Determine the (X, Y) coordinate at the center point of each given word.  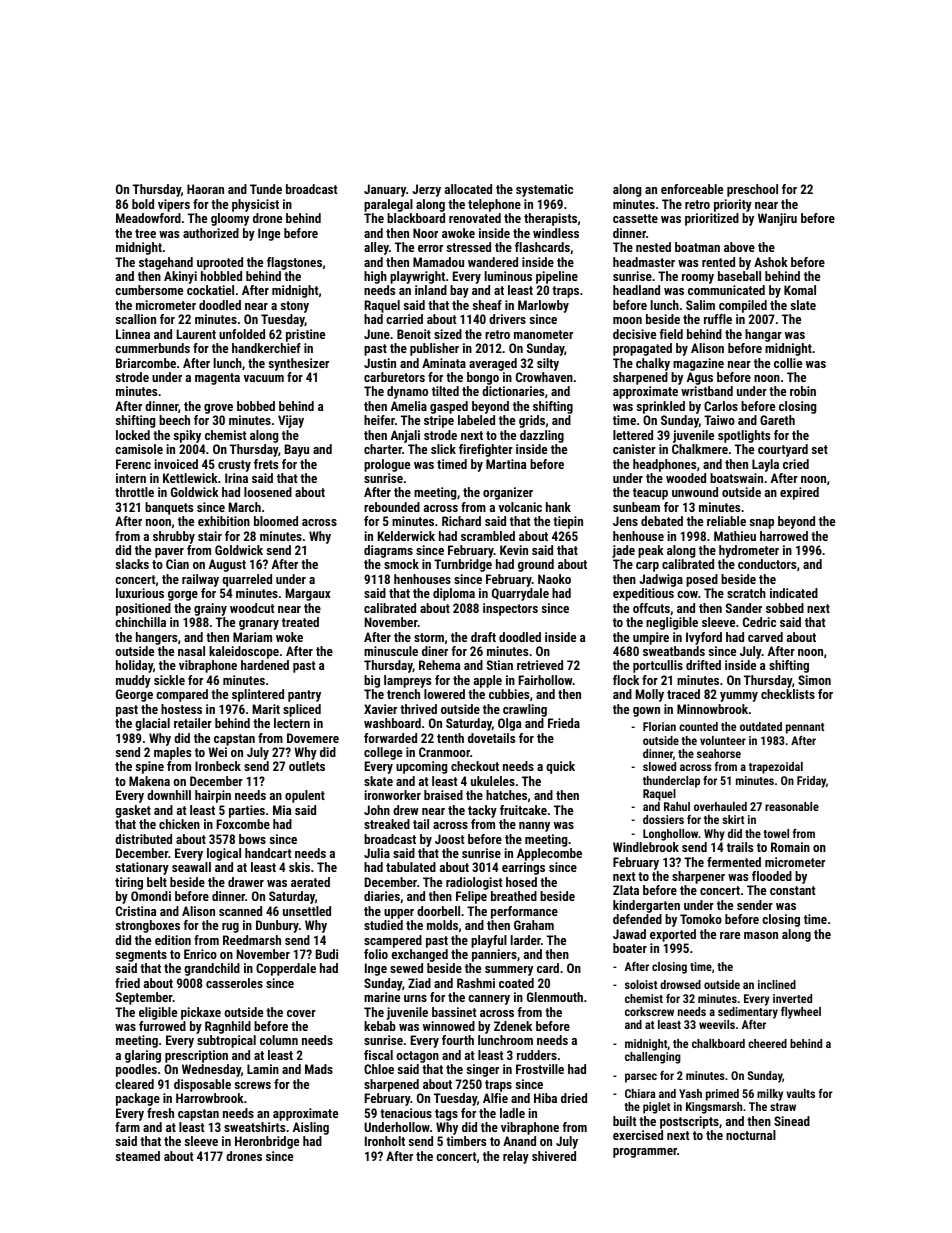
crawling (525, 710)
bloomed (276, 521)
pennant (805, 728)
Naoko (554, 579)
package (138, 1099)
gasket (133, 811)
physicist (255, 205)
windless (556, 233)
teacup (650, 494)
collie (788, 363)
